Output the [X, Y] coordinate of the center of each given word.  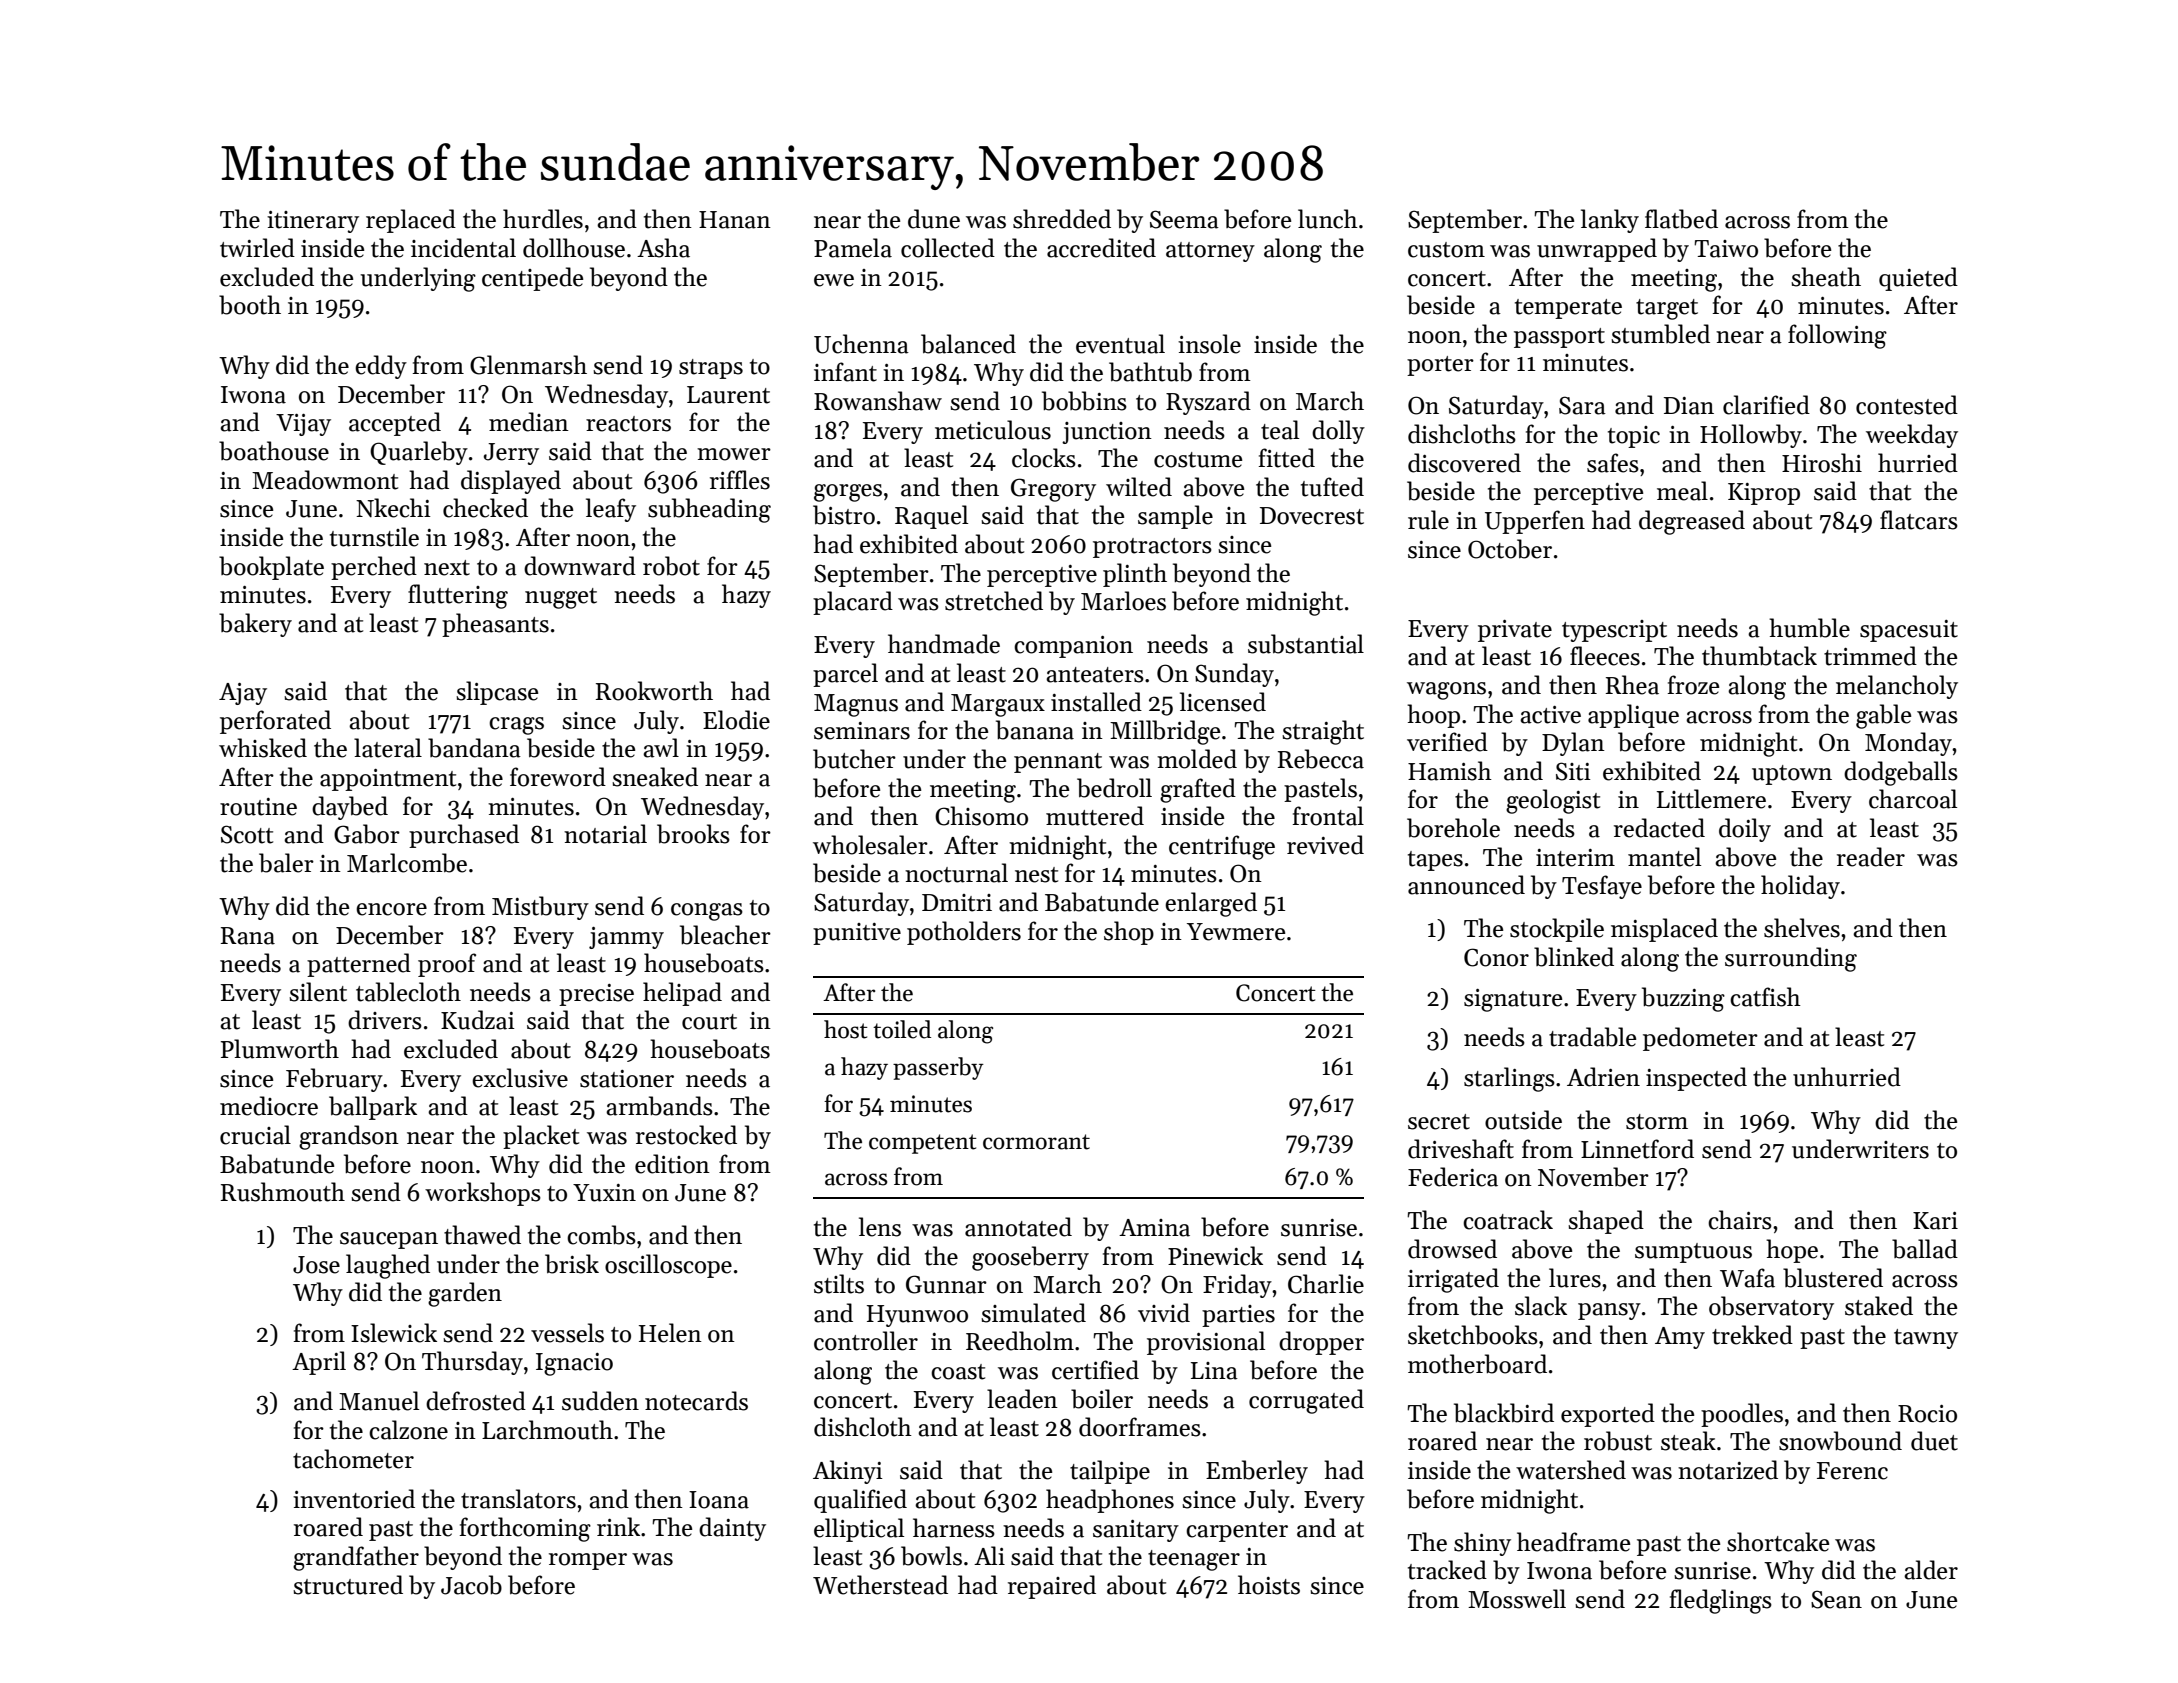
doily [1745, 830]
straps [711, 369]
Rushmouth [283, 1192]
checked [485, 508]
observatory [1771, 1308]
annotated [1018, 1227]
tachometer [353, 1459]
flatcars [1919, 520]
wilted [1139, 487]
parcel [845, 675]
